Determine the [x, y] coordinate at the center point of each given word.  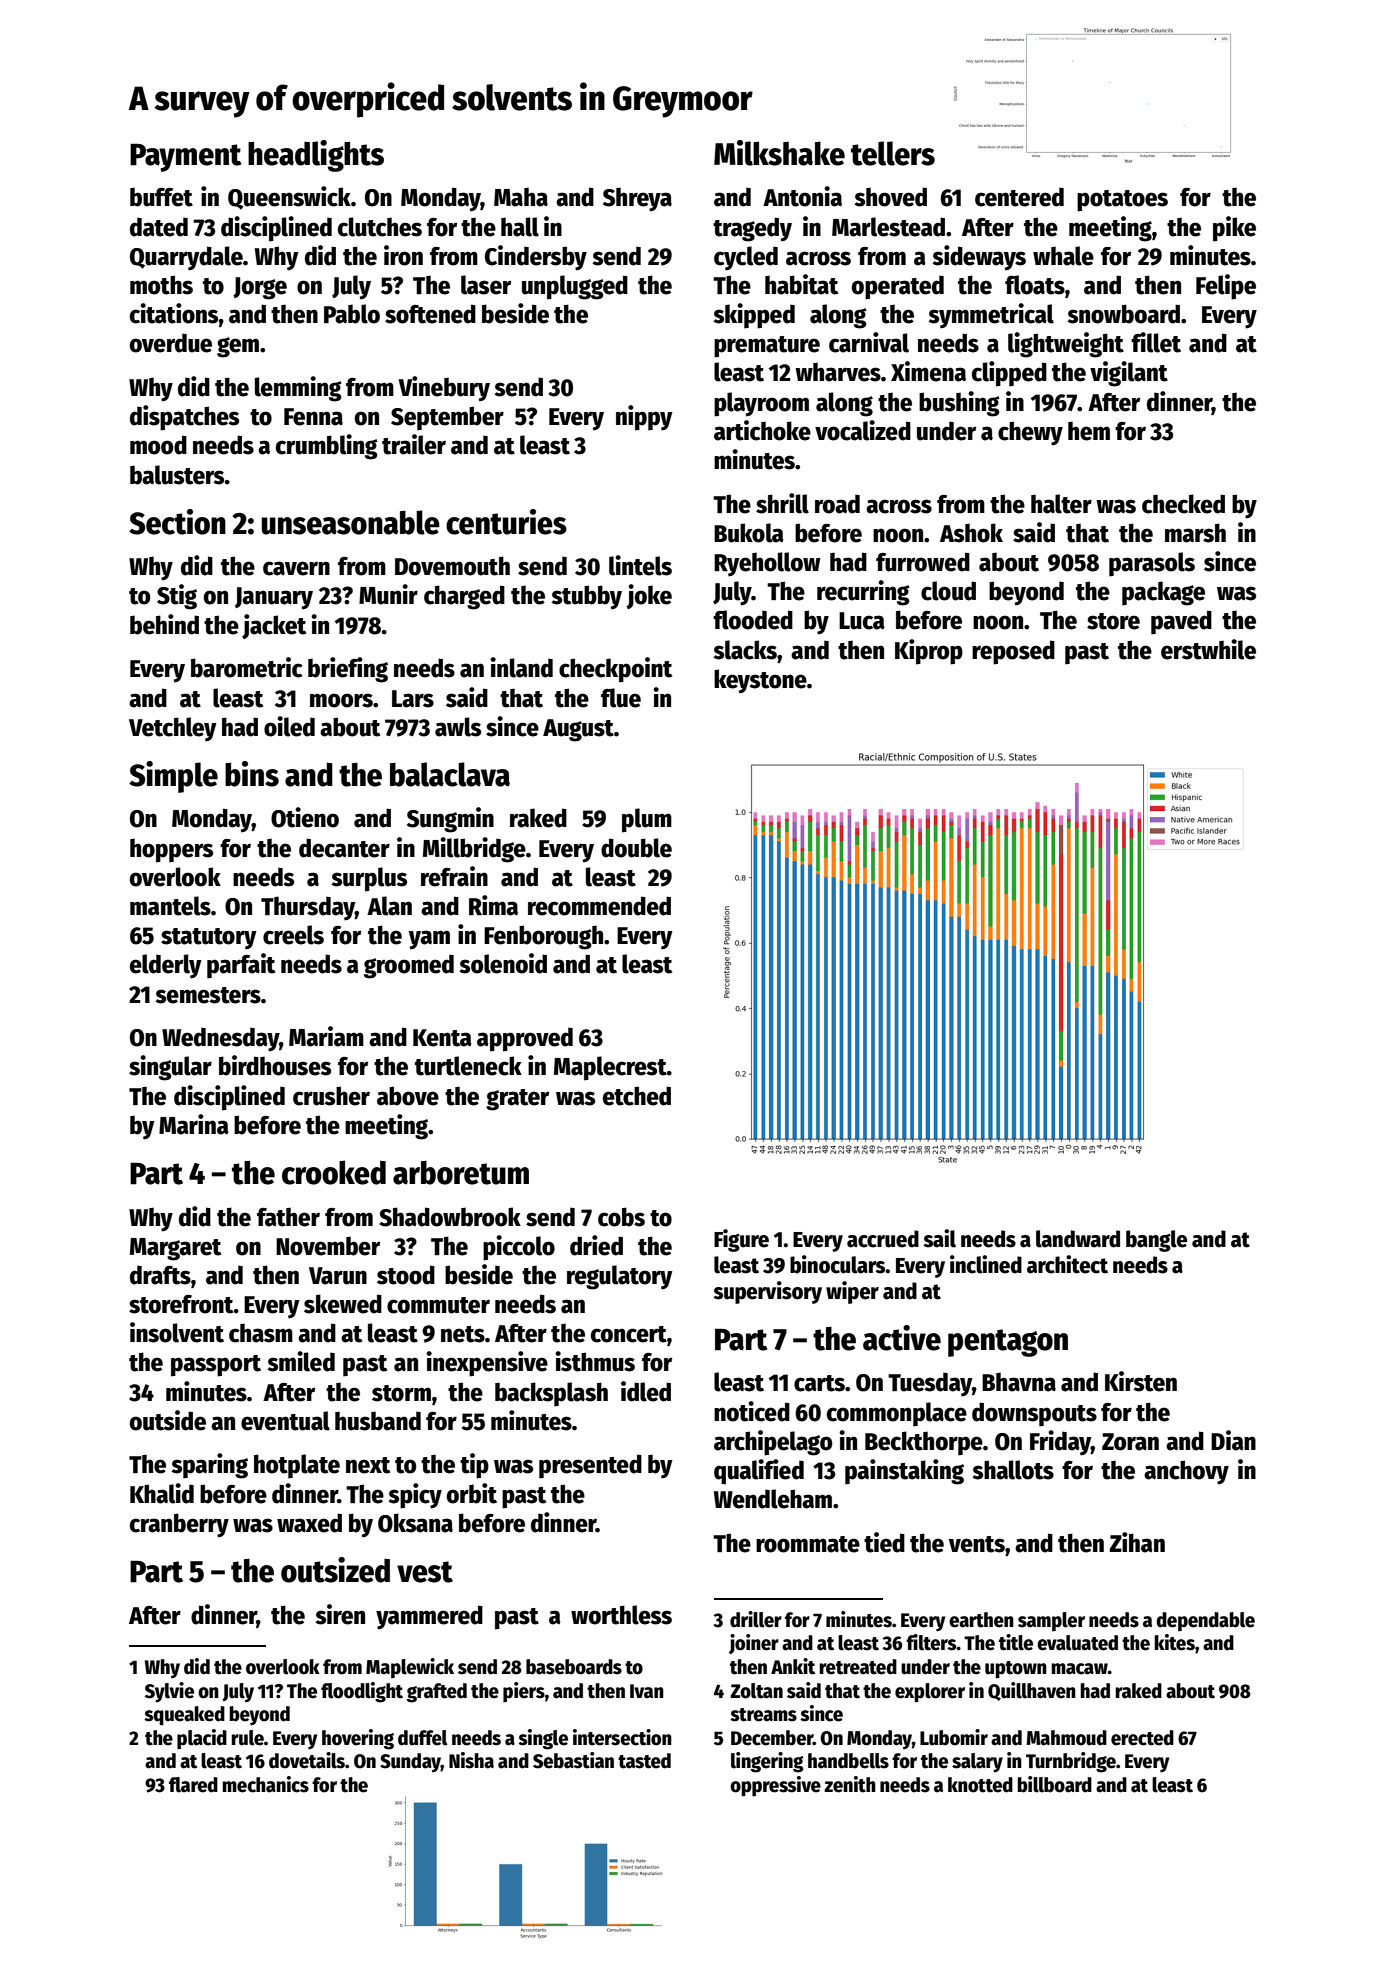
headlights [316, 156]
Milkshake [779, 153]
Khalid [162, 1493]
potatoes [1122, 201]
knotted [980, 1785]
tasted [644, 1761]
